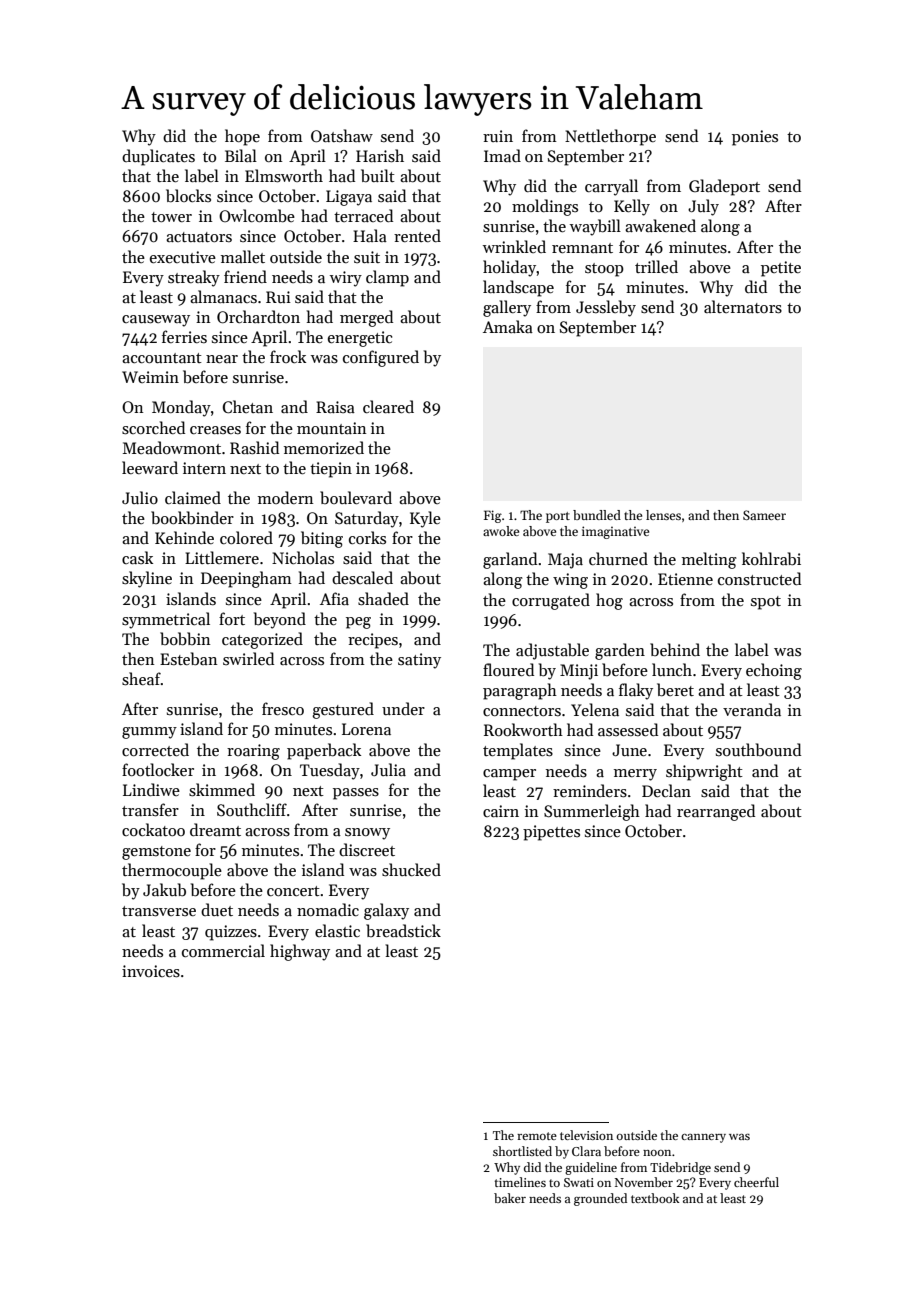 The width and height of the document is (924, 1314). I want to click on alternators, so click(743, 307).
